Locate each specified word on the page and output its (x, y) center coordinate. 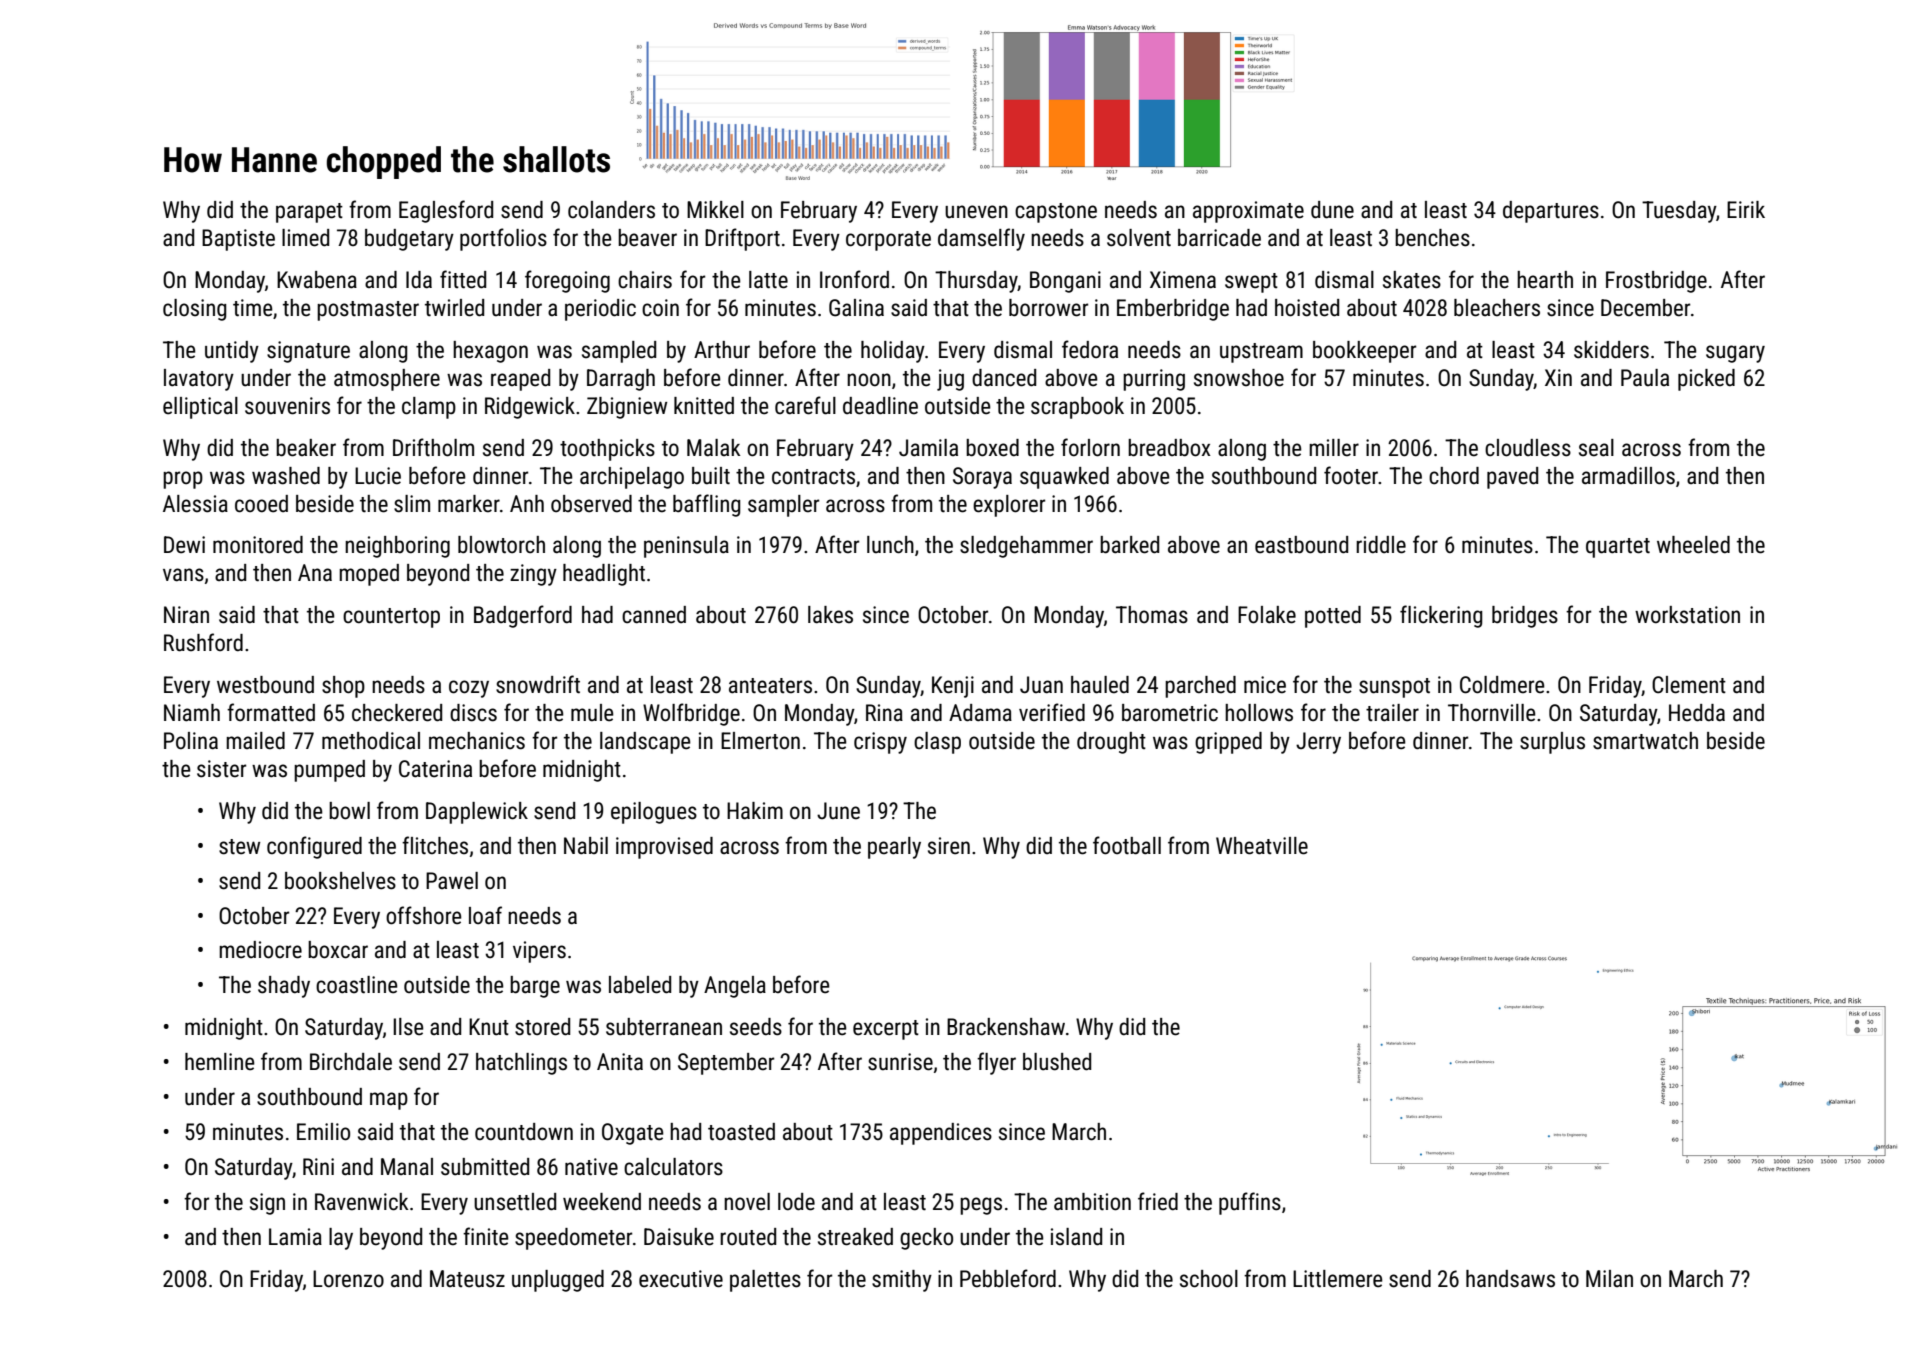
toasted (741, 1132)
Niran (186, 614)
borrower (1048, 308)
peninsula (686, 547)
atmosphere (387, 380)
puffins (1250, 1203)
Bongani (1065, 282)
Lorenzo (348, 1279)
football (1127, 845)
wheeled (1693, 545)
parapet (309, 213)
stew (239, 847)
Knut (489, 1027)
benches (1432, 238)
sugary (1735, 354)
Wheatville (1262, 846)
